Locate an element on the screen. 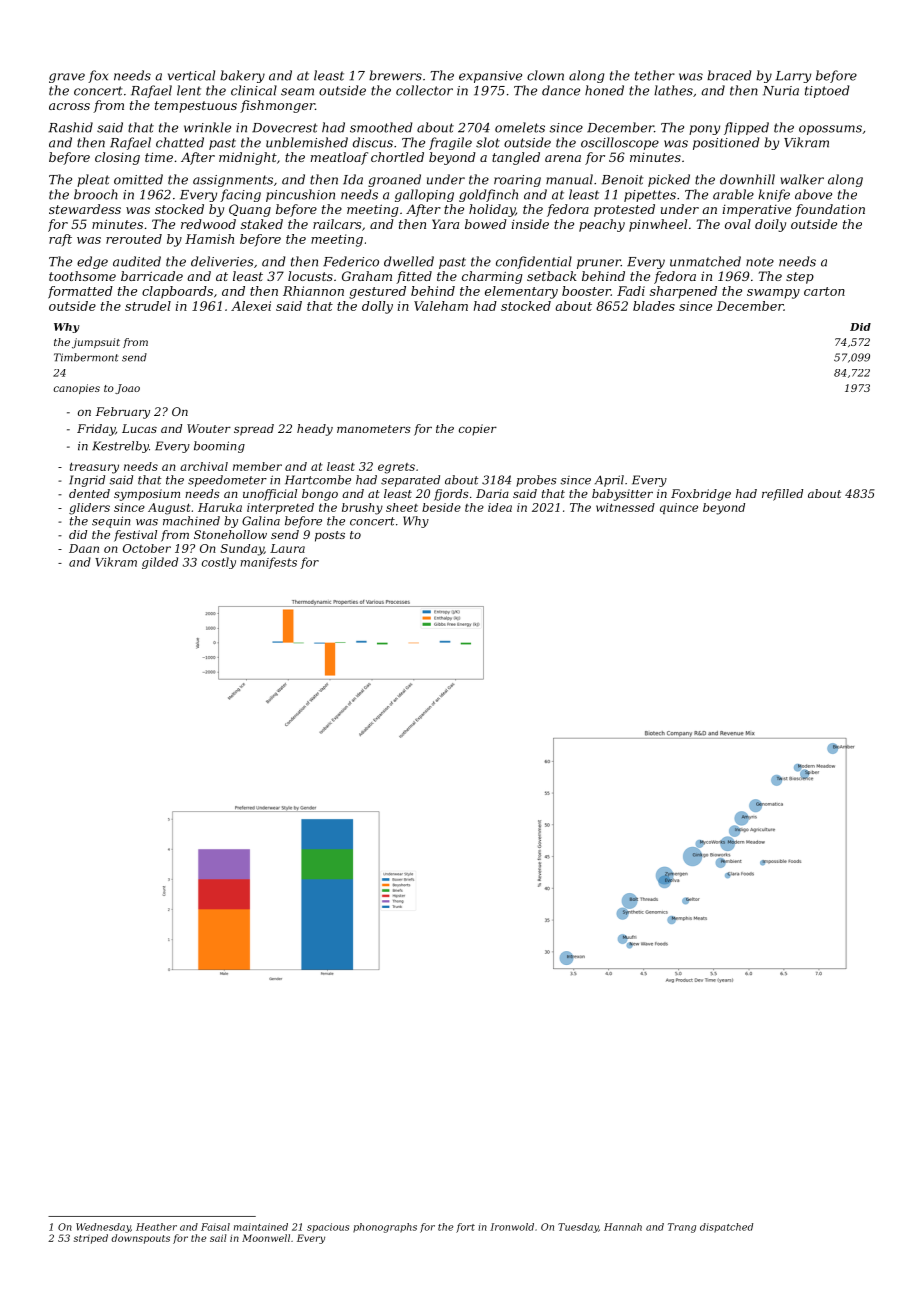 The image size is (924, 1308). refilled is located at coordinates (782, 495).
